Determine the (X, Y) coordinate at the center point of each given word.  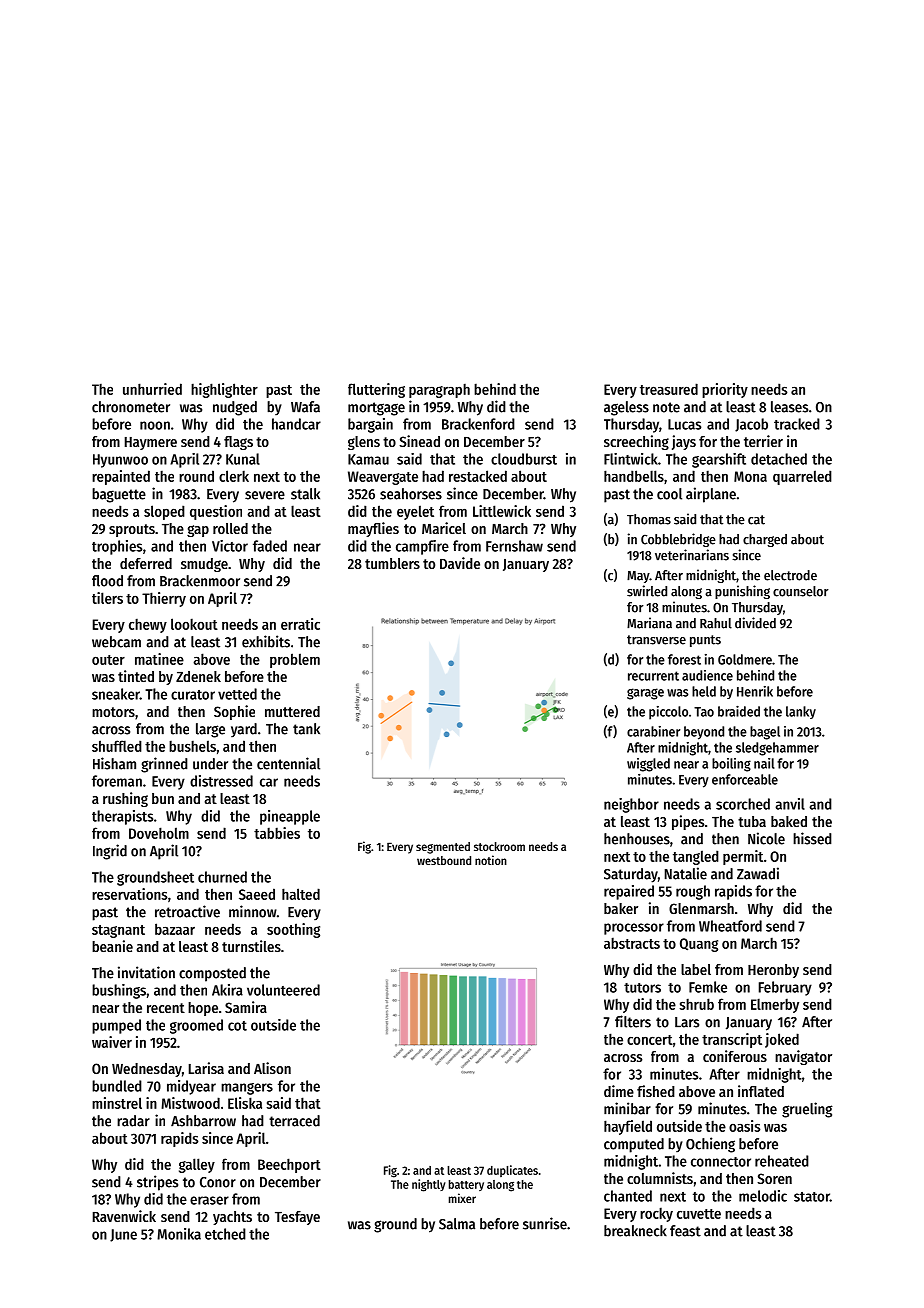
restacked (478, 476)
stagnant (118, 931)
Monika (179, 1234)
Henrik (755, 691)
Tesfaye (297, 1218)
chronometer (131, 407)
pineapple (290, 817)
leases (789, 407)
